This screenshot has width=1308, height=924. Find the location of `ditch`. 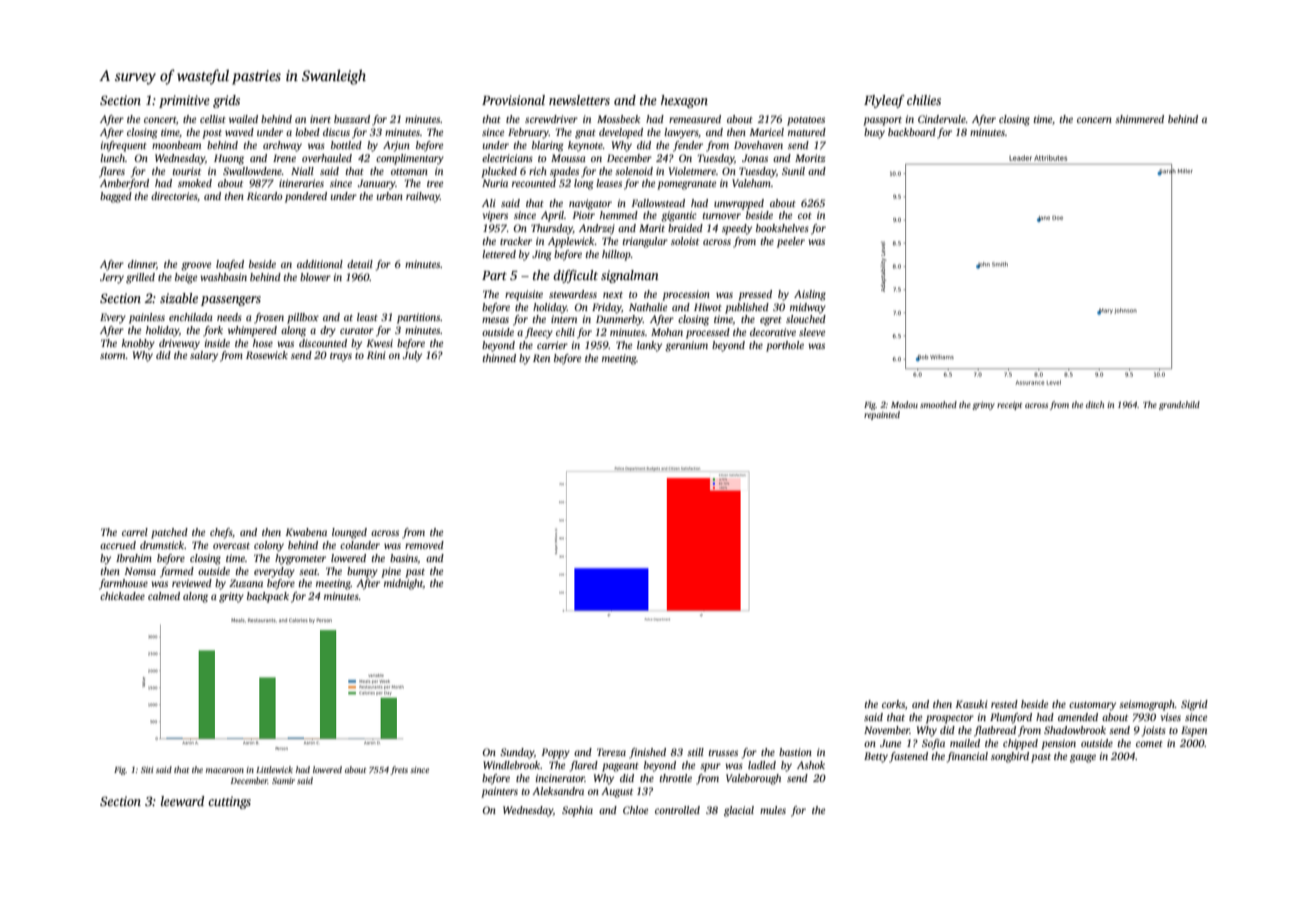

ditch is located at coordinates (1095, 404).
